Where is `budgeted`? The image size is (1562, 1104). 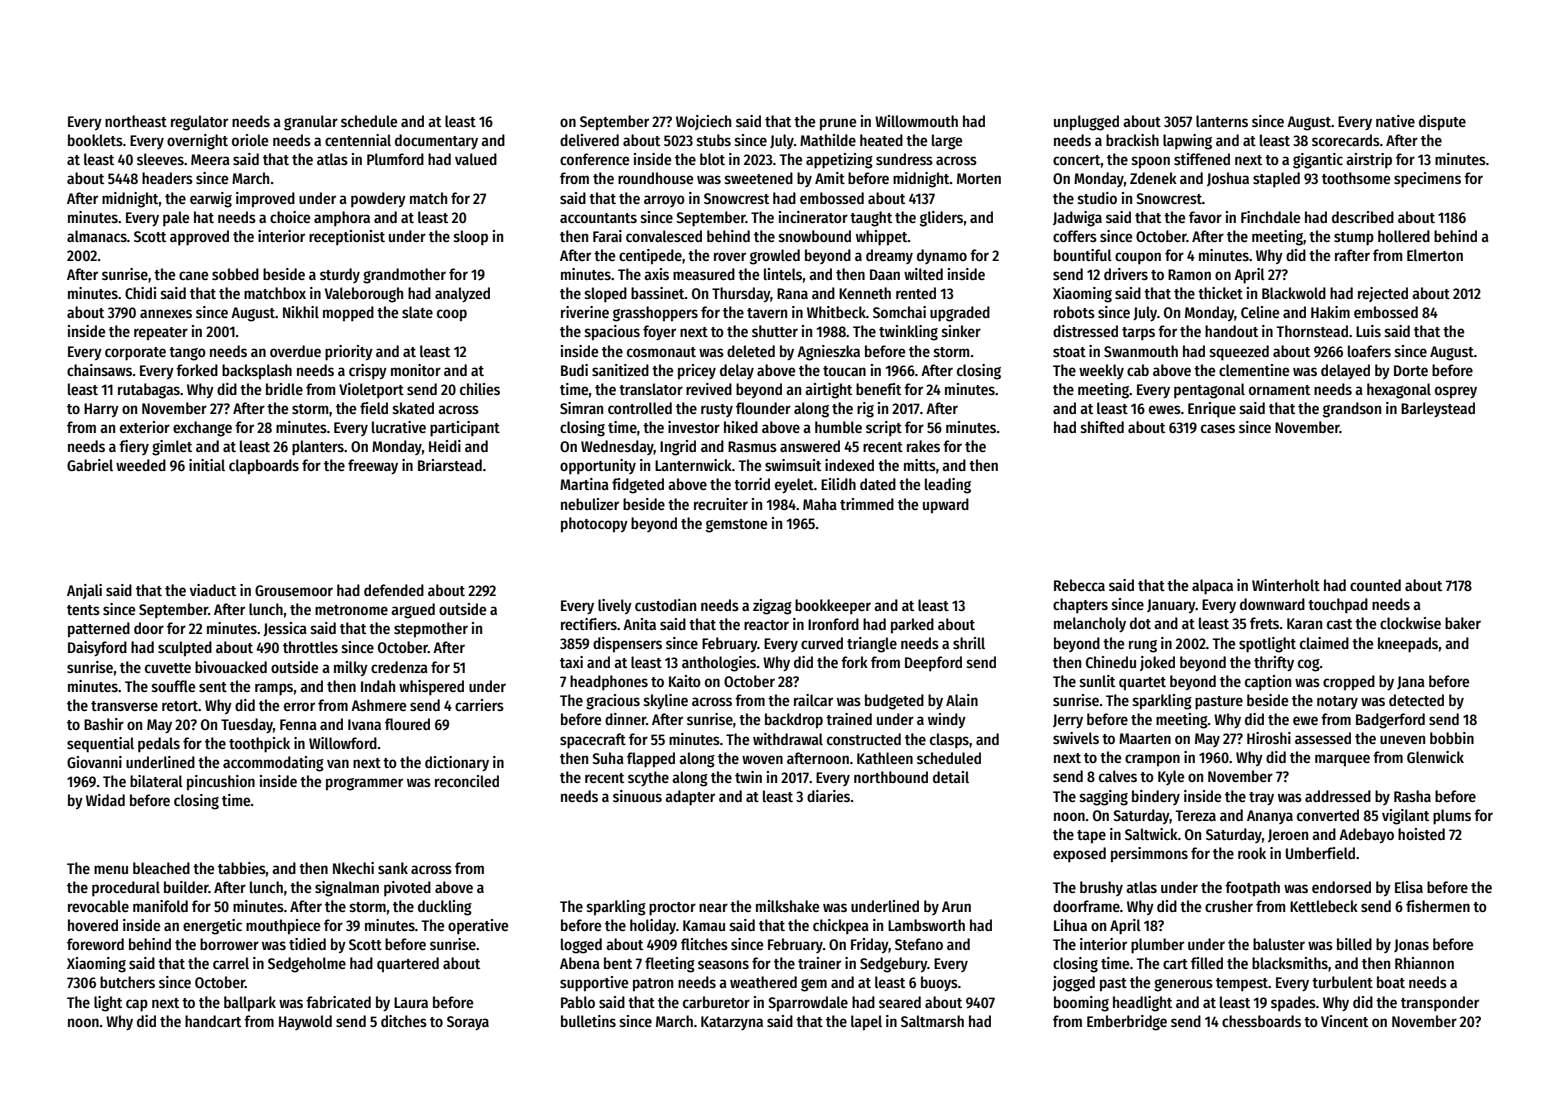
budgeted is located at coordinates (894, 702).
